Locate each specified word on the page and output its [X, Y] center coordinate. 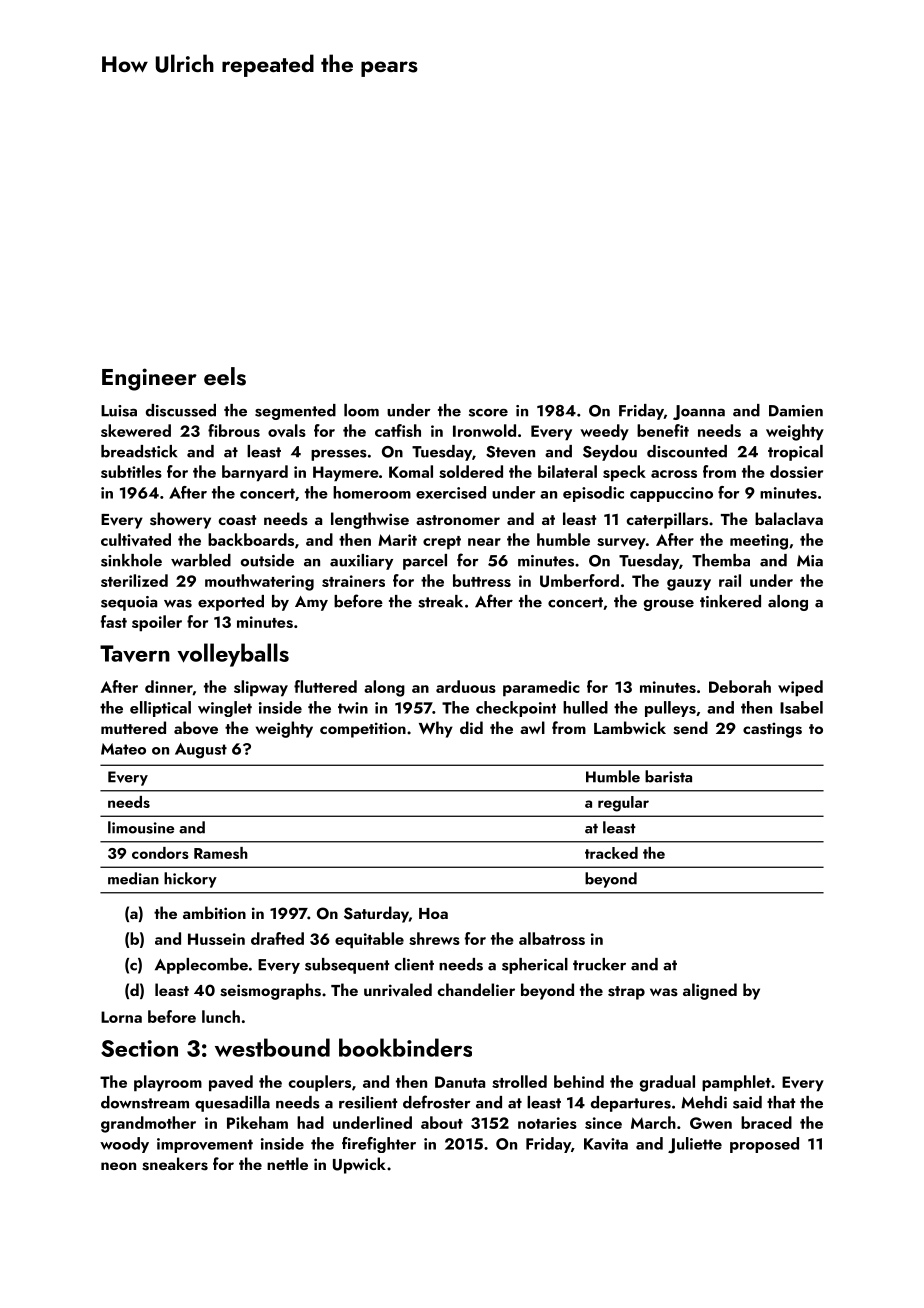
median [133, 878]
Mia [810, 561]
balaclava [789, 519]
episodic [593, 494]
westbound [272, 1047]
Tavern [135, 654]
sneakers [175, 1164]
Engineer [149, 379]
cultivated [136, 539]
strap [626, 993]
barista [668, 776]
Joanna [699, 412]
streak [440, 601]
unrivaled [398, 990]
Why [436, 729]
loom [361, 410]
